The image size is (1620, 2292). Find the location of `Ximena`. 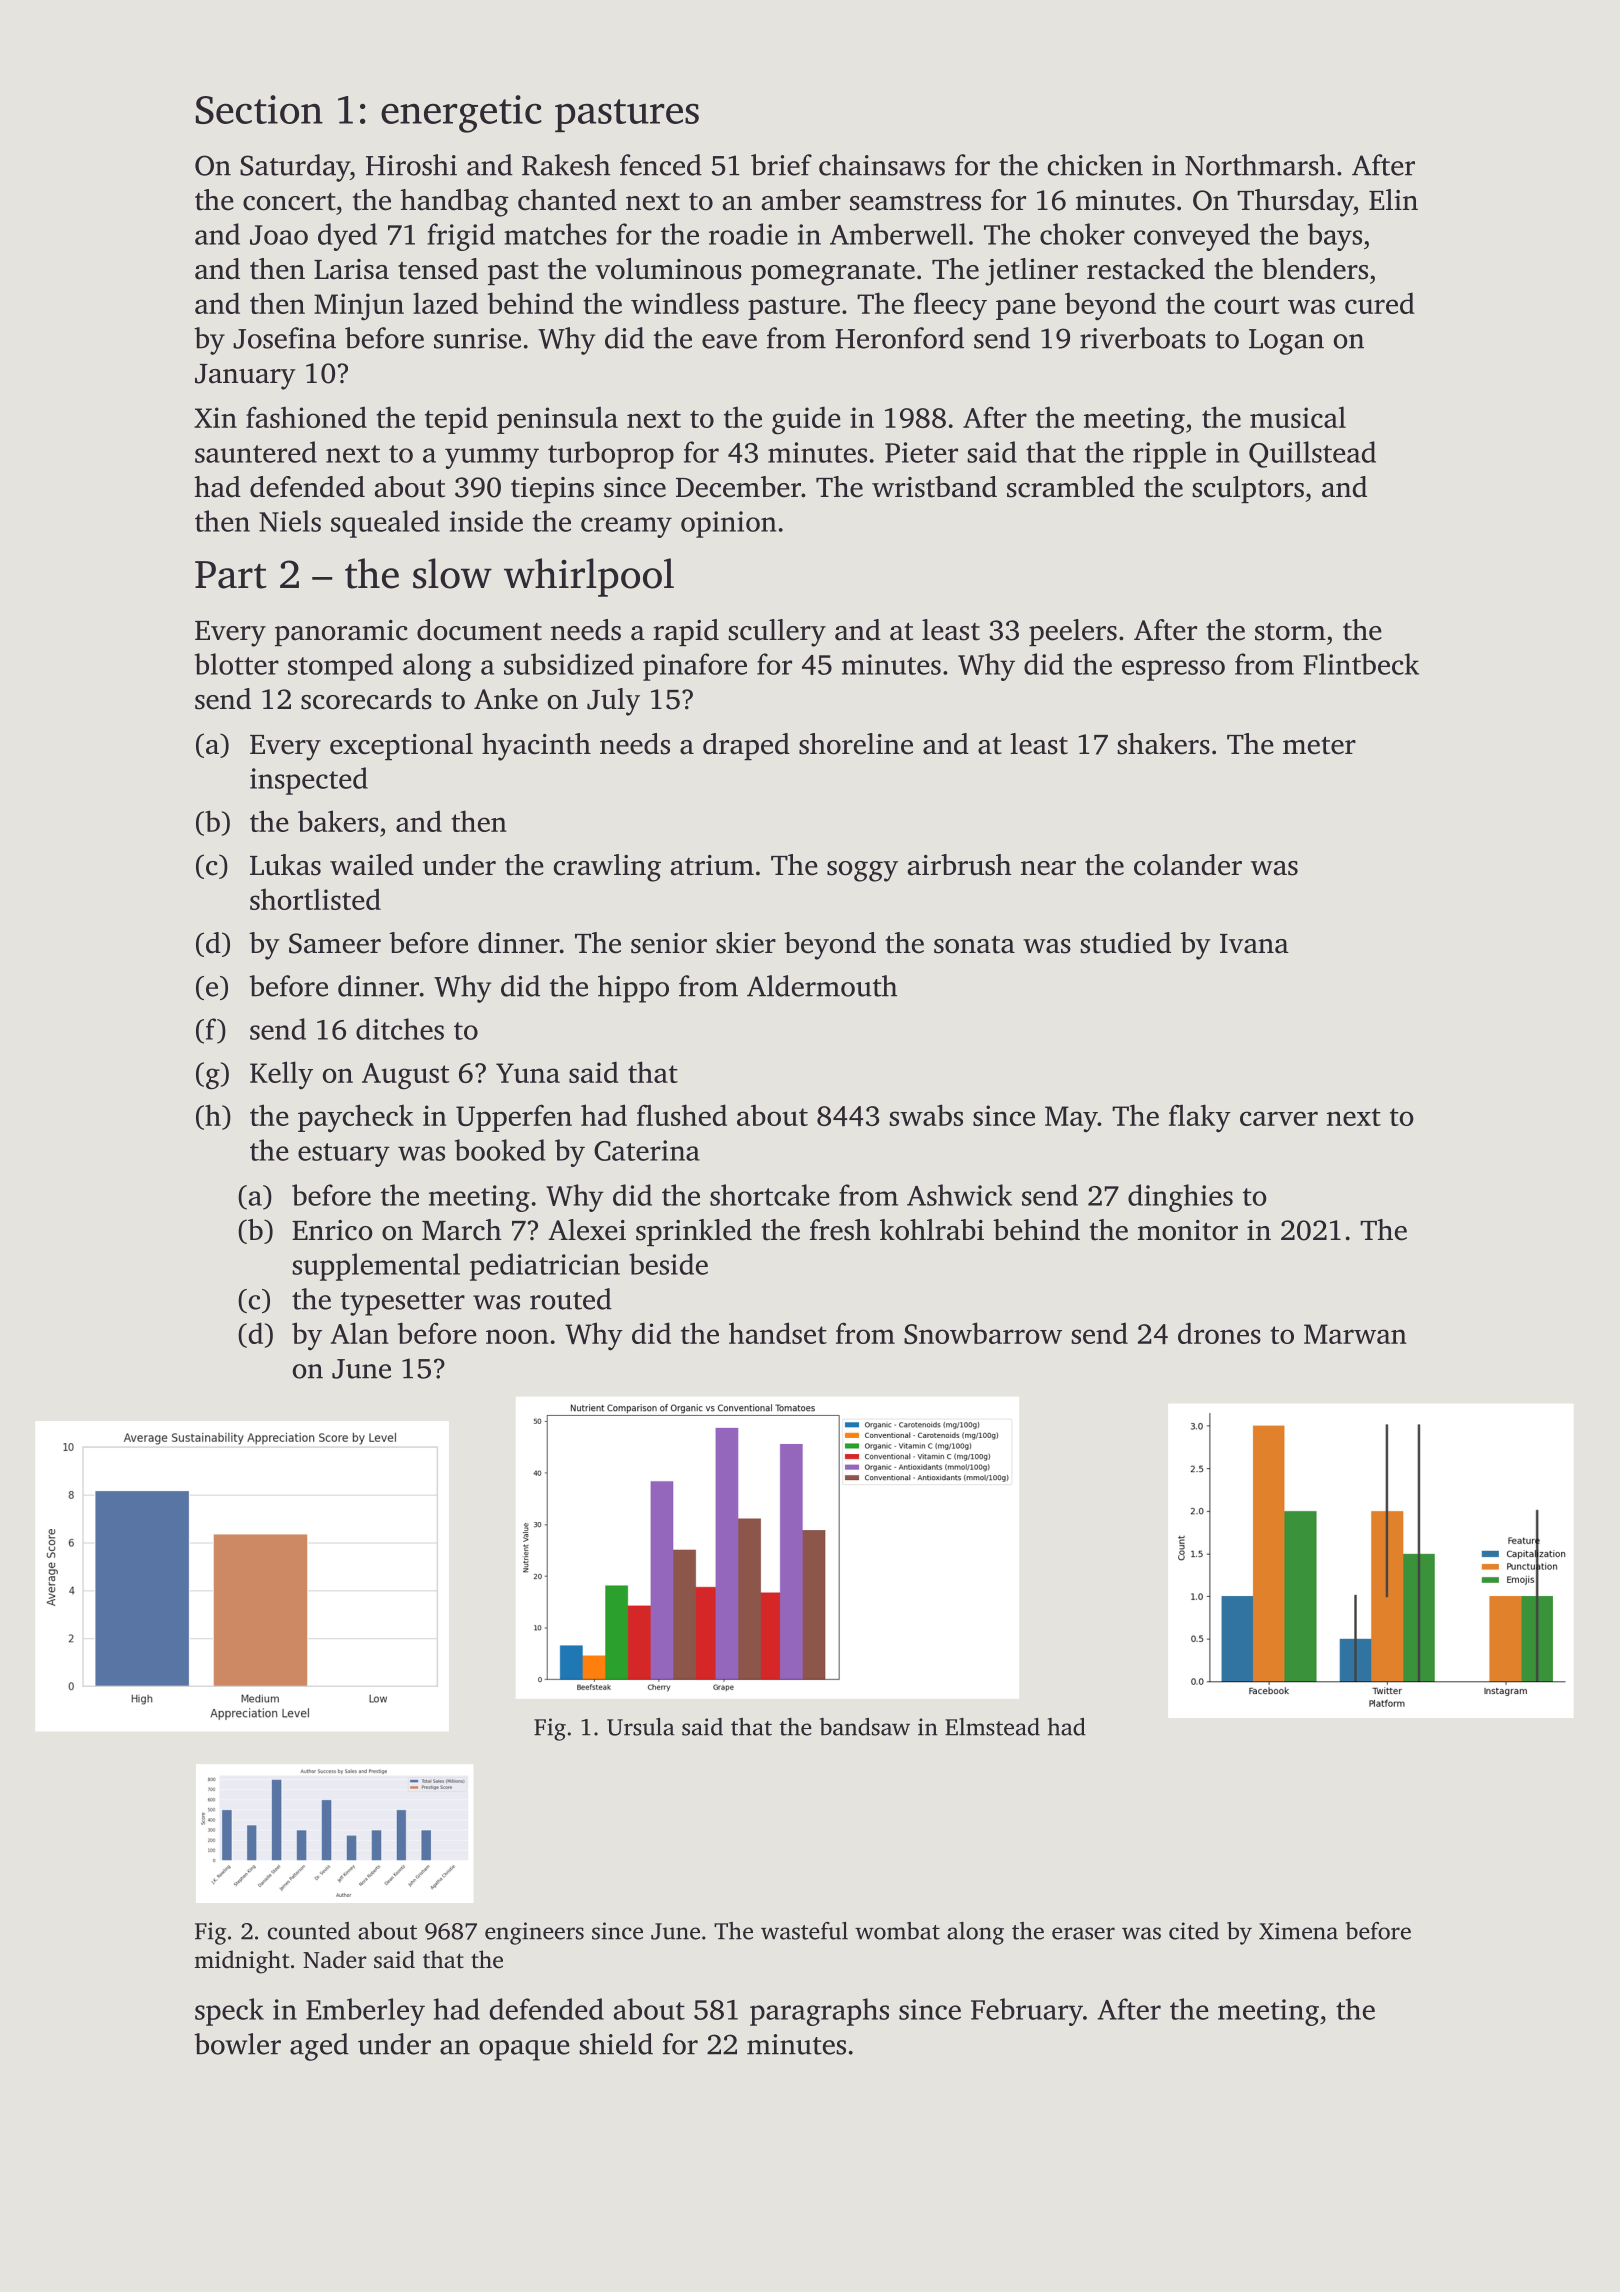

Ximena is located at coordinates (1298, 1931).
